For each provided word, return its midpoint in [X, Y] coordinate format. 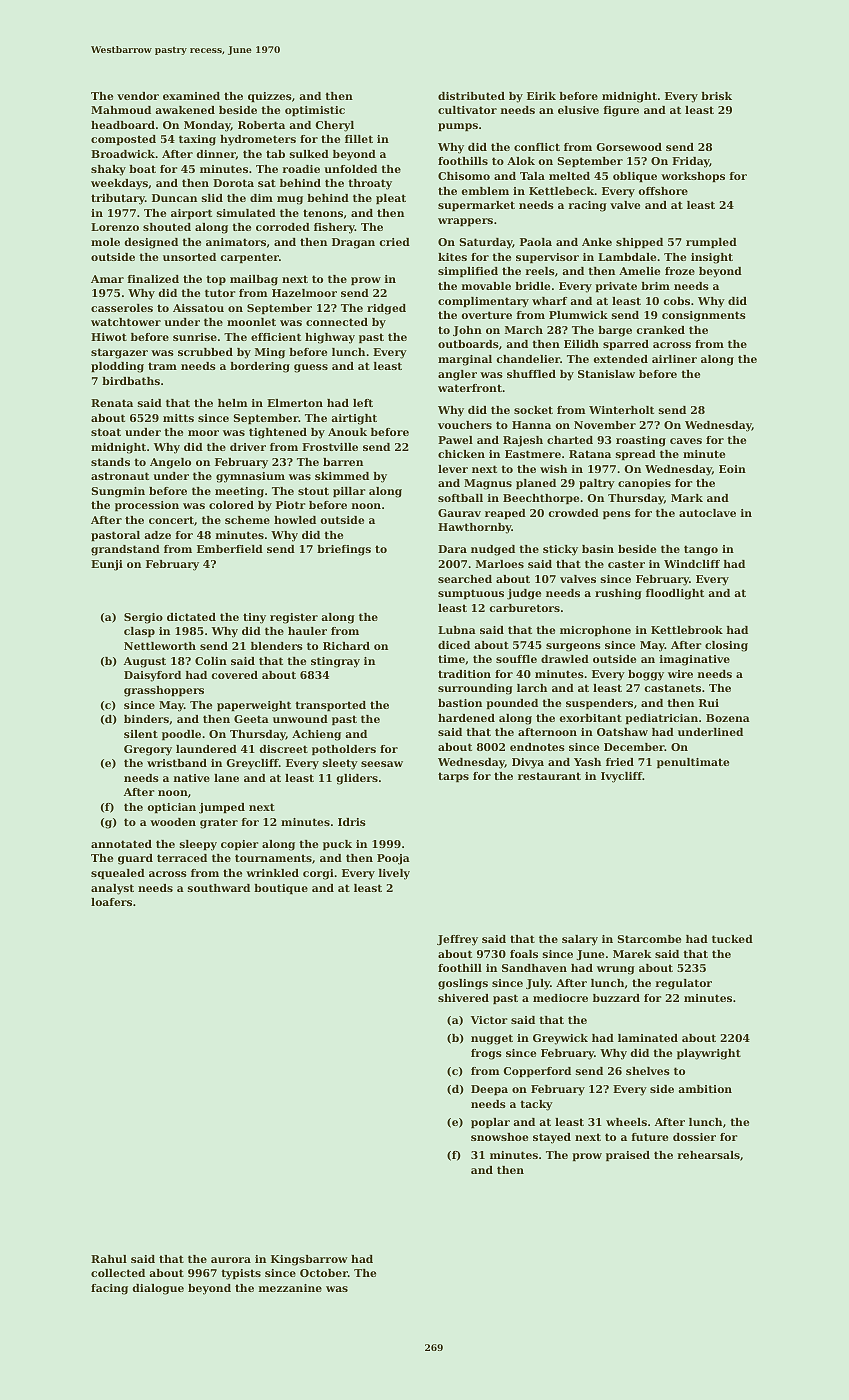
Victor [489, 1020]
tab [275, 154]
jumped [222, 808]
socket [533, 410]
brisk [716, 96]
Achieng [316, 735]
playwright [709, 1054]
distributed [471, 96]
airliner [674, 359]
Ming [270, 353]
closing [726, 646]
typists [241, 1274]
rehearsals [708, 1155]
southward [219, 888]
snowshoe [499, 1137]
